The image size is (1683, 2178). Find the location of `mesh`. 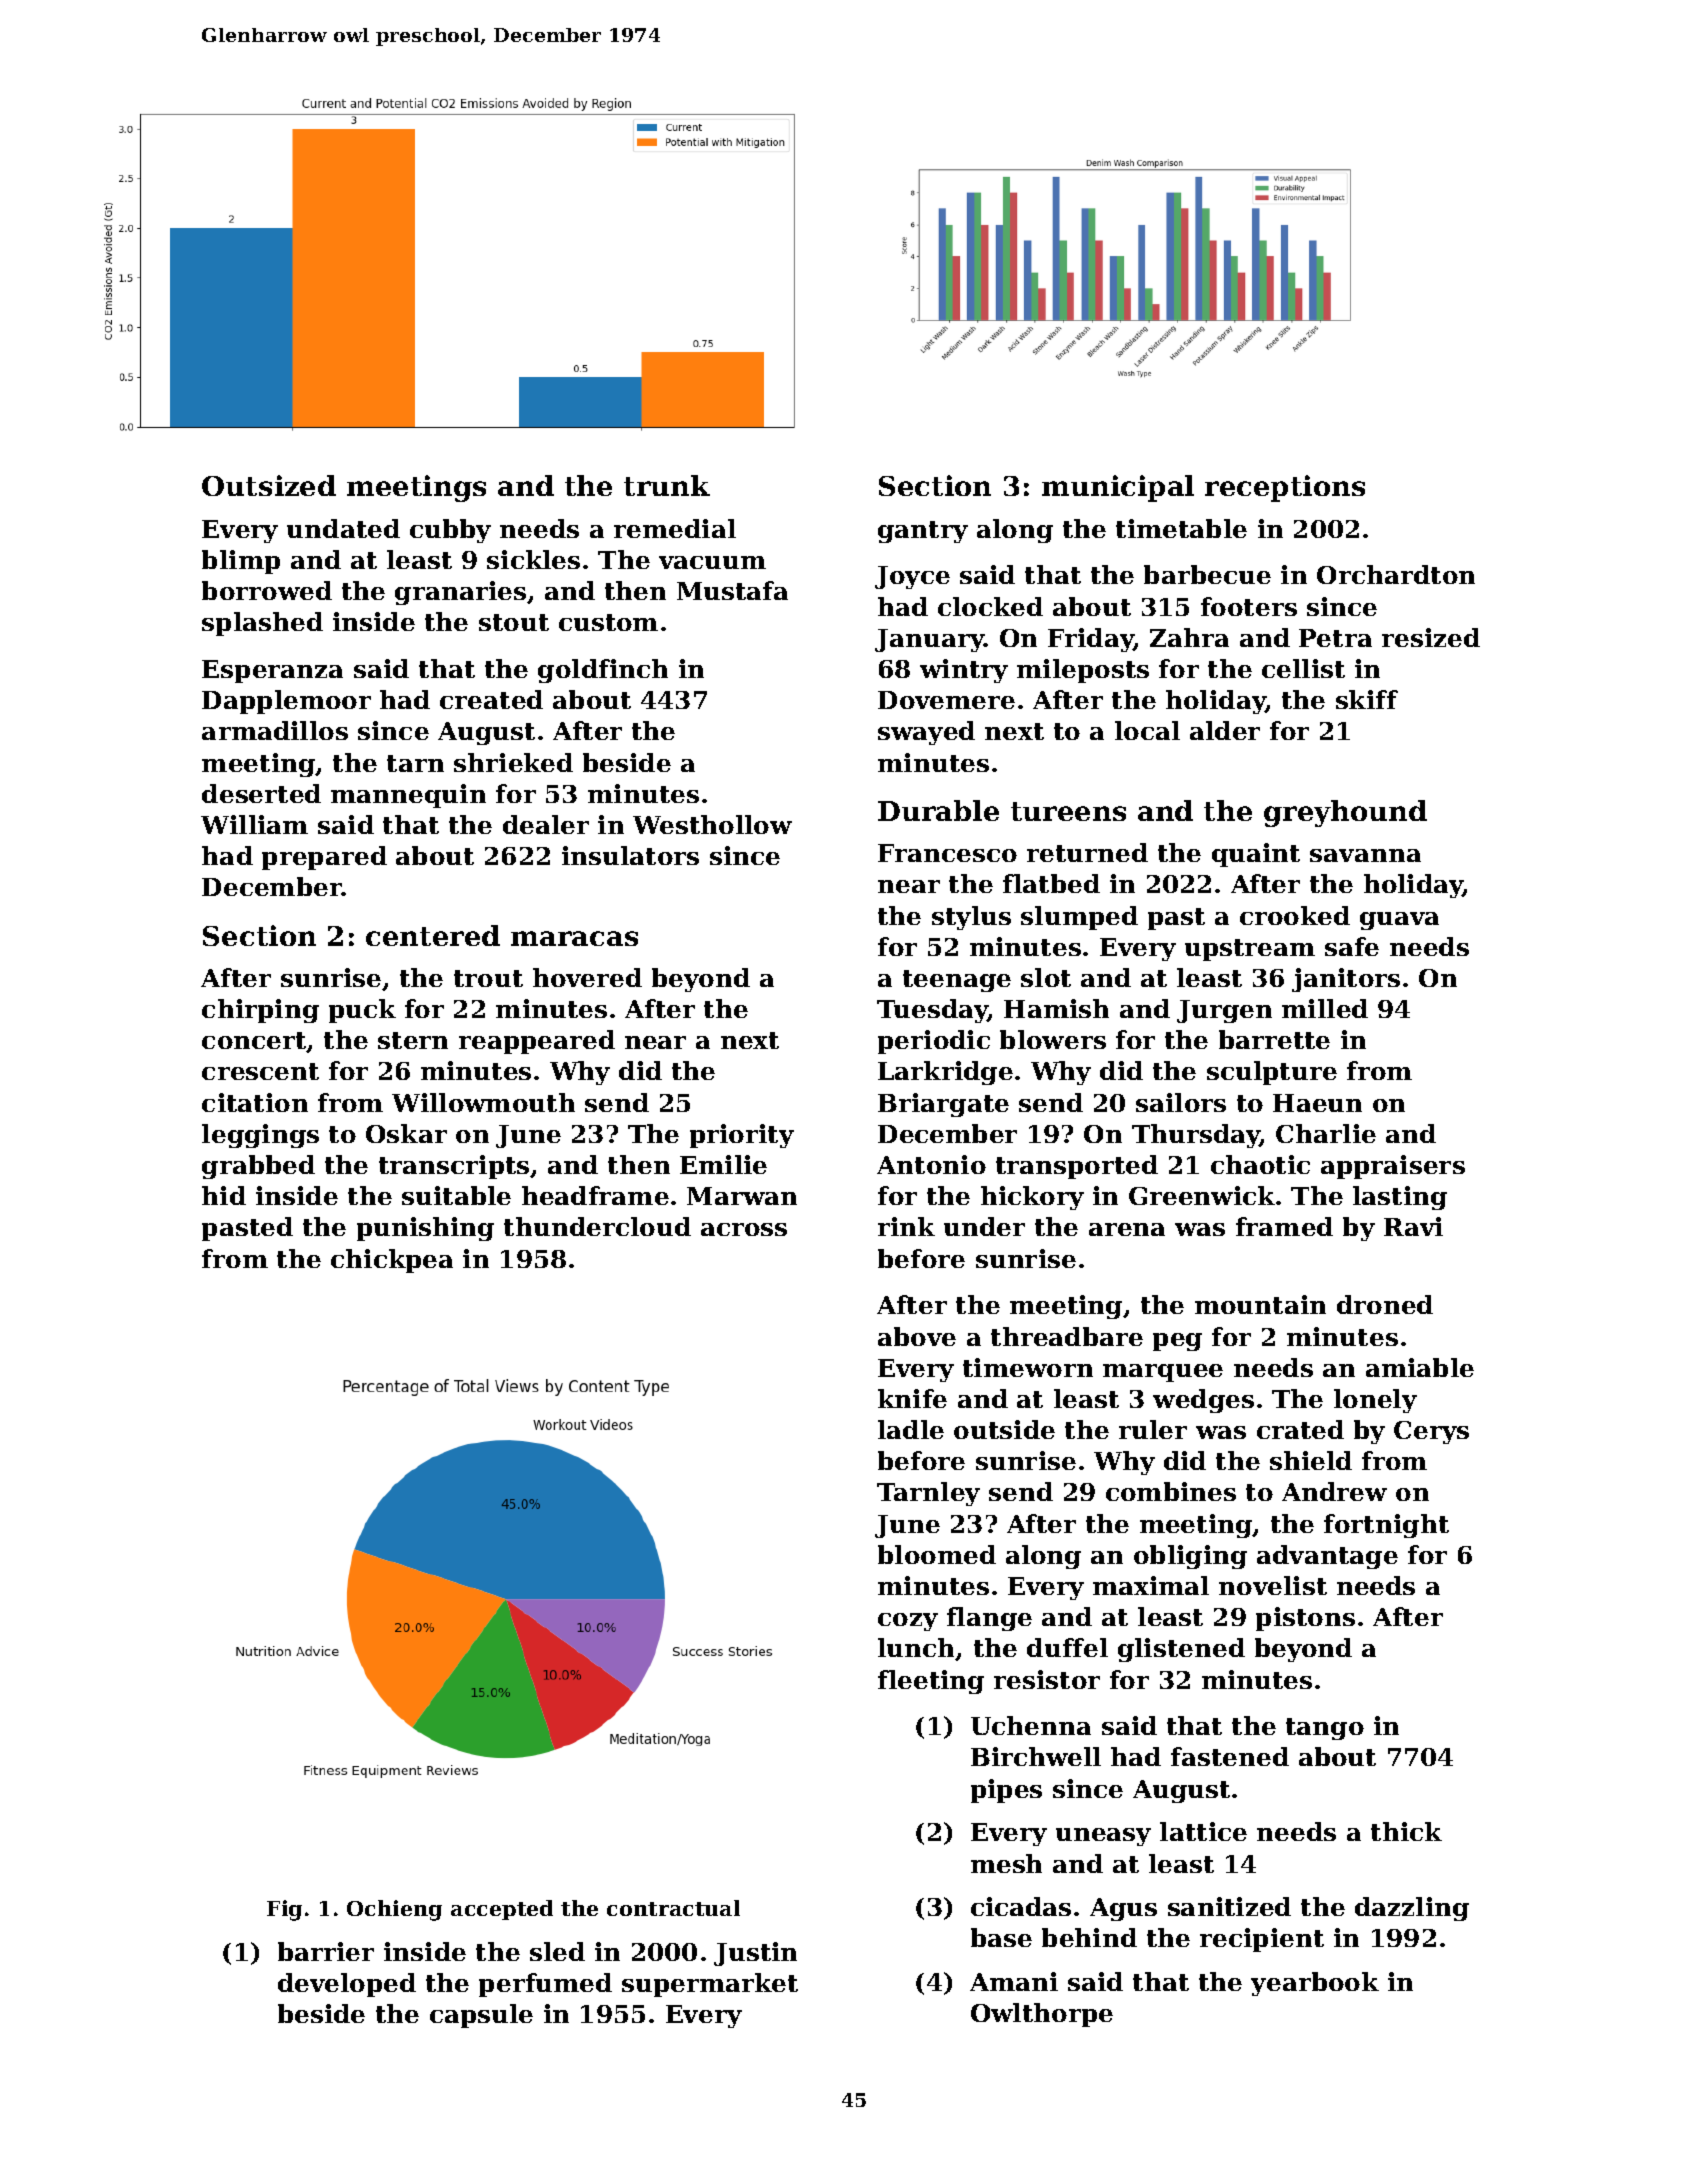

mesh is located at coordinates (1006, 1863).
